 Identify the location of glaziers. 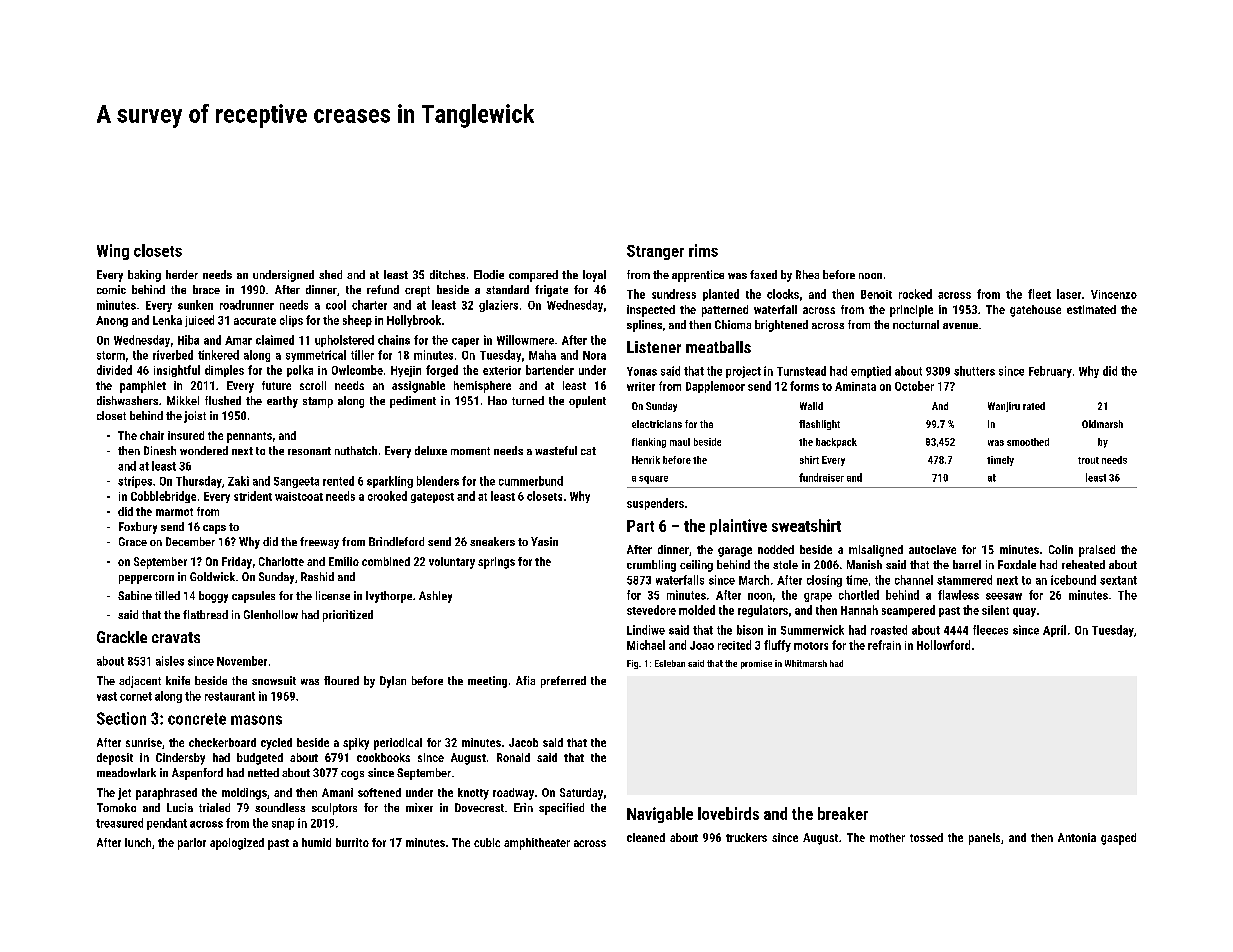
(498, 306).
